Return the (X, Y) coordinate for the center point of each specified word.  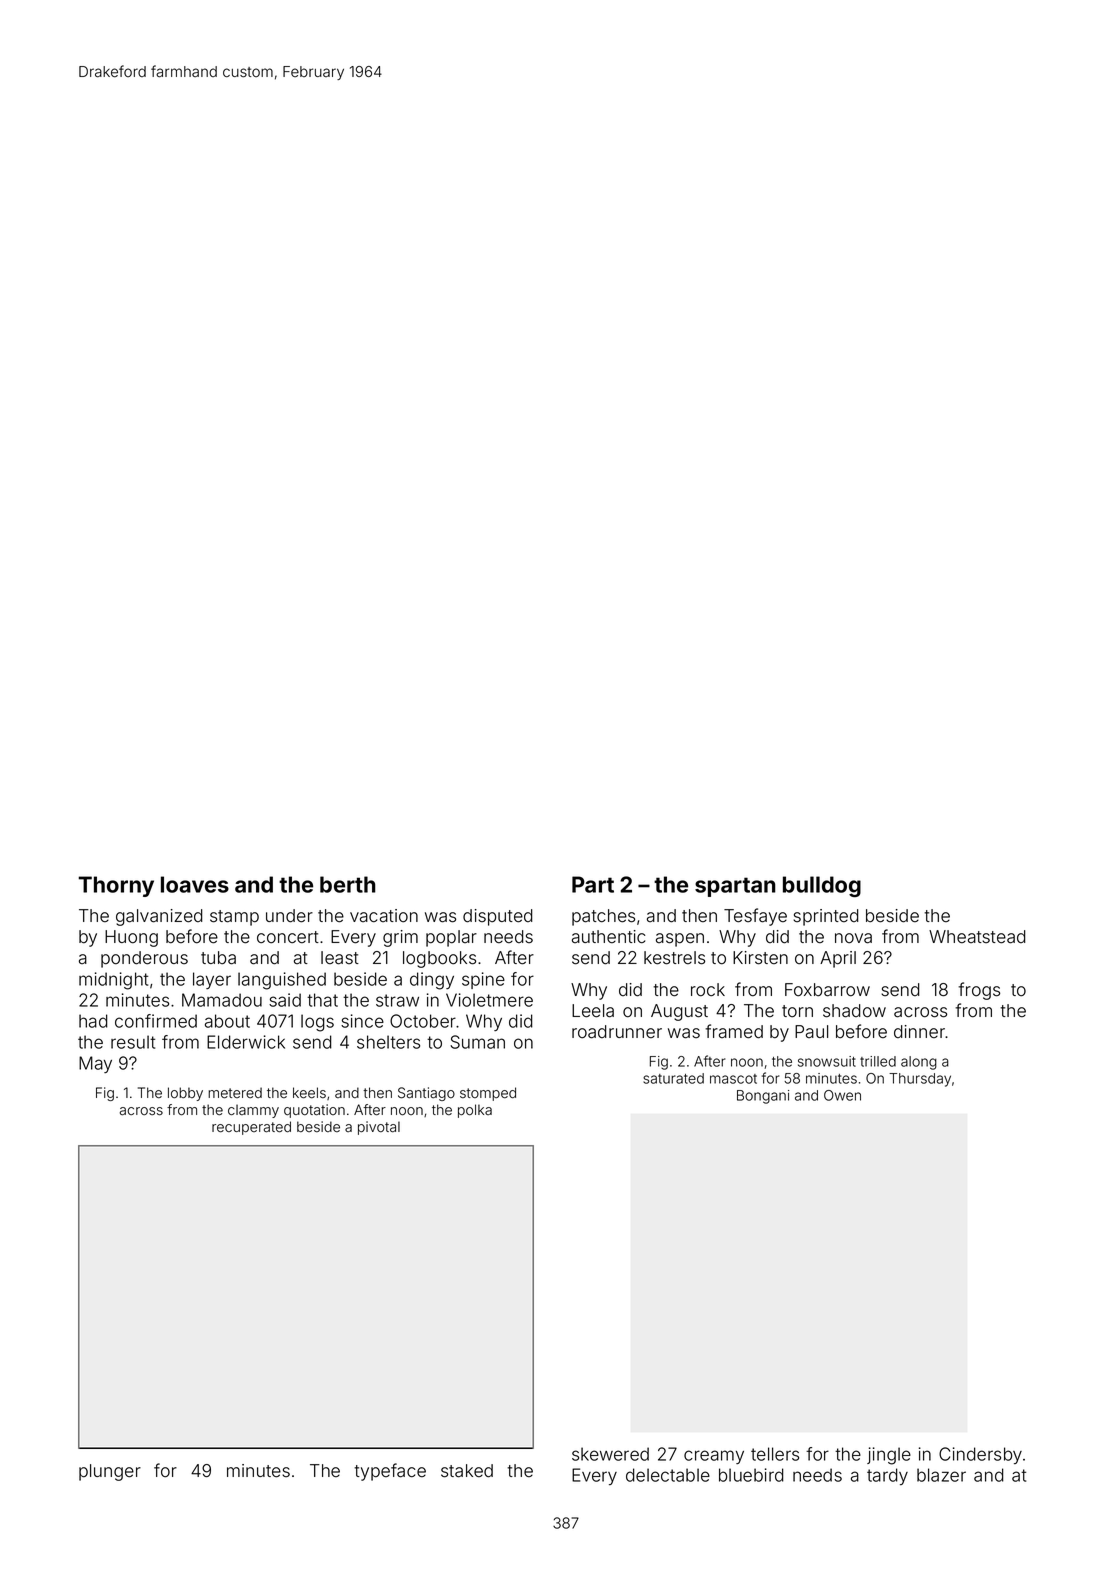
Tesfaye (755, 917)
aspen (680, 940)
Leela (593, 1011)
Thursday (920, 1080)
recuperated (251, 1128)
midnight (113, 981)
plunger (110, 1472)
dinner (919, 1032)
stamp (234, 918)
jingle (889, 1456)
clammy (253, 1111)
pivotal (379, 1128)
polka (475, 1111)
